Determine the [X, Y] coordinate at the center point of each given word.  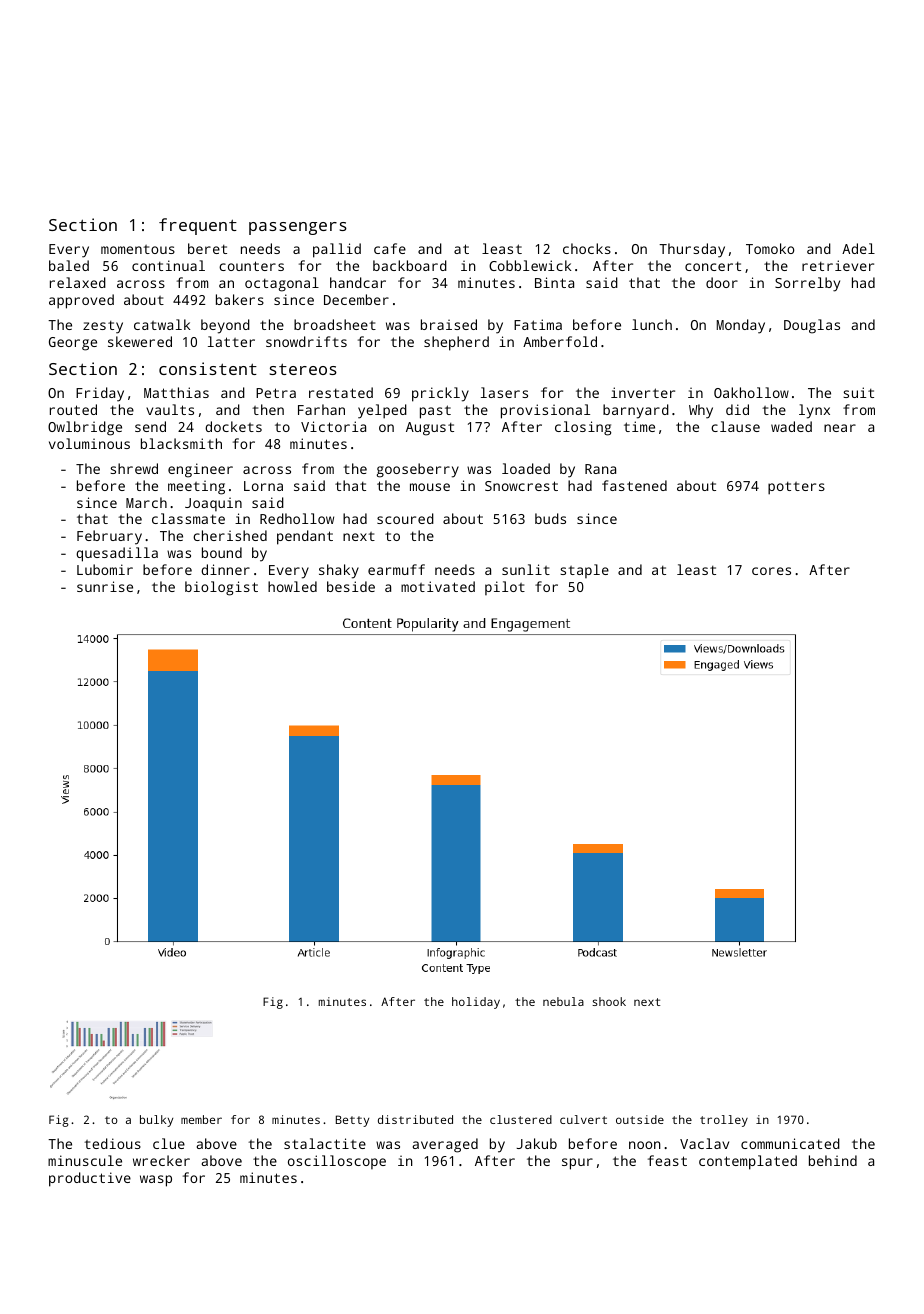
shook [609, 1001]
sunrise [105, 586]
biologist [221, 588]
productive [90, 1179]
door [722, 282]
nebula [563, 1001]
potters [796, 488]
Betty [352, 1121]
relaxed [78, 282]
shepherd [456, 343]
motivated [438, 586]
